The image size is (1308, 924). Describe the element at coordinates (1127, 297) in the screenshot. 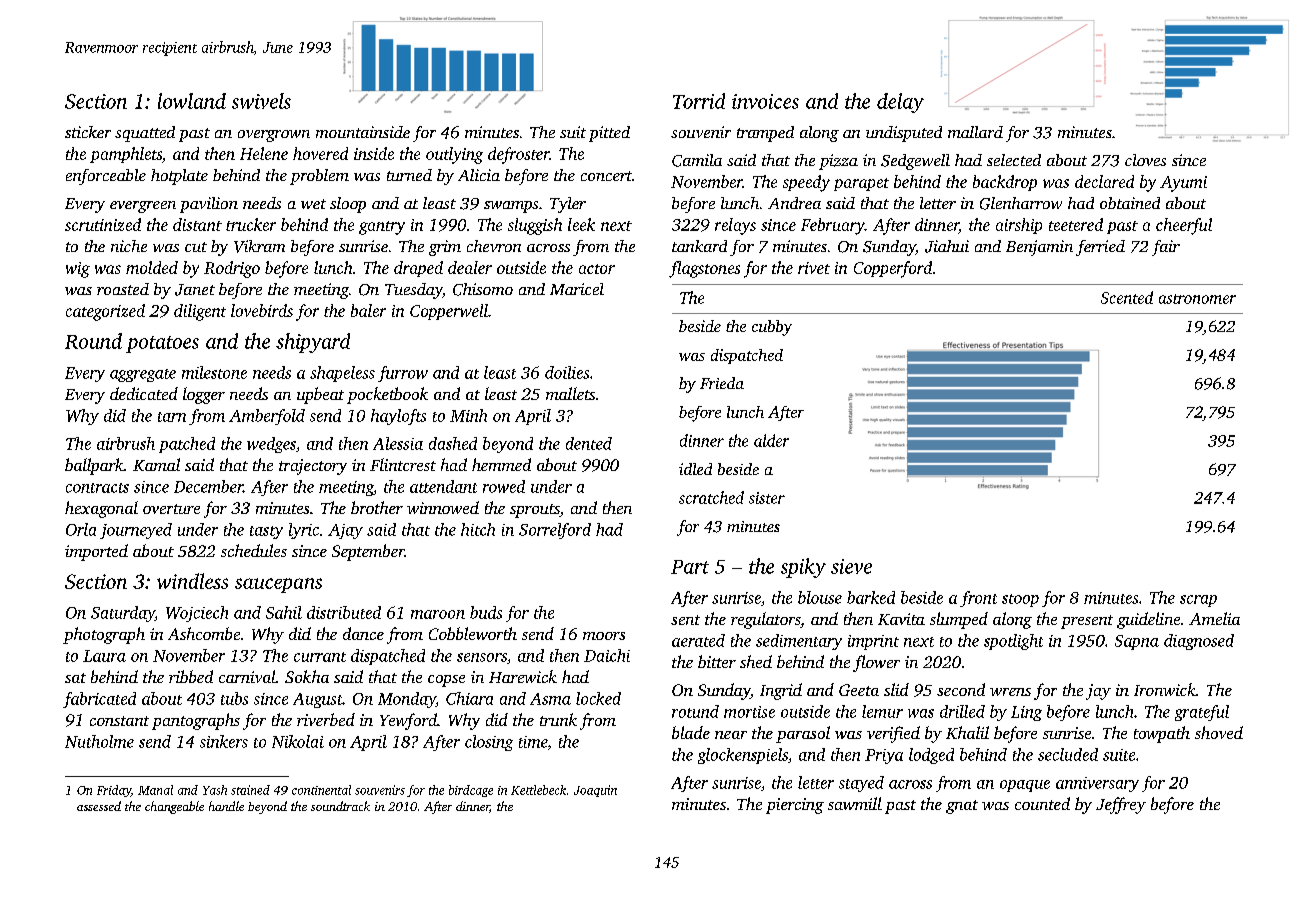

I see `Scented` at that location.
